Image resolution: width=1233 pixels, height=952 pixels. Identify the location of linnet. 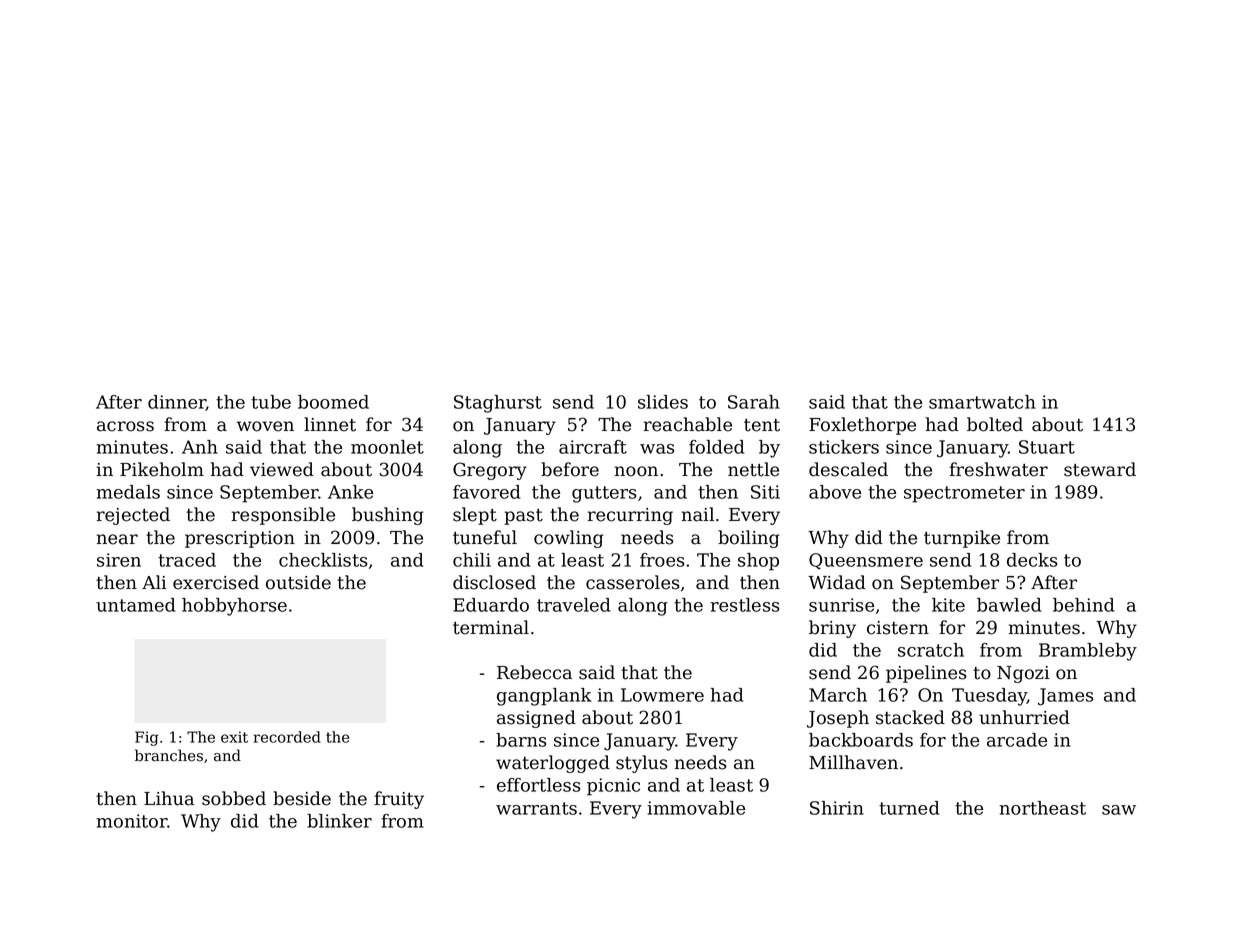
(330, 424).
